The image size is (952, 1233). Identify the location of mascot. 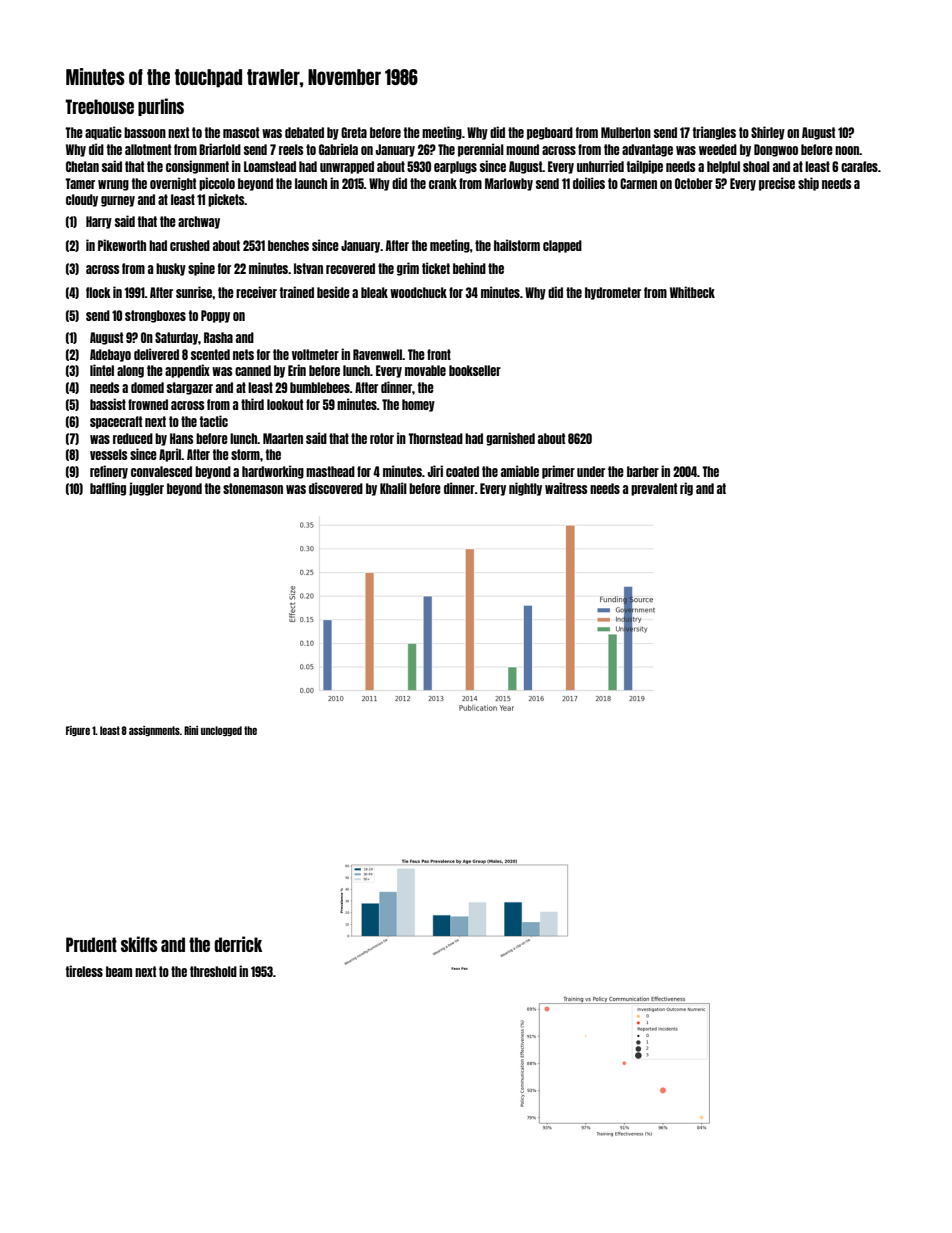
(241, 132).
